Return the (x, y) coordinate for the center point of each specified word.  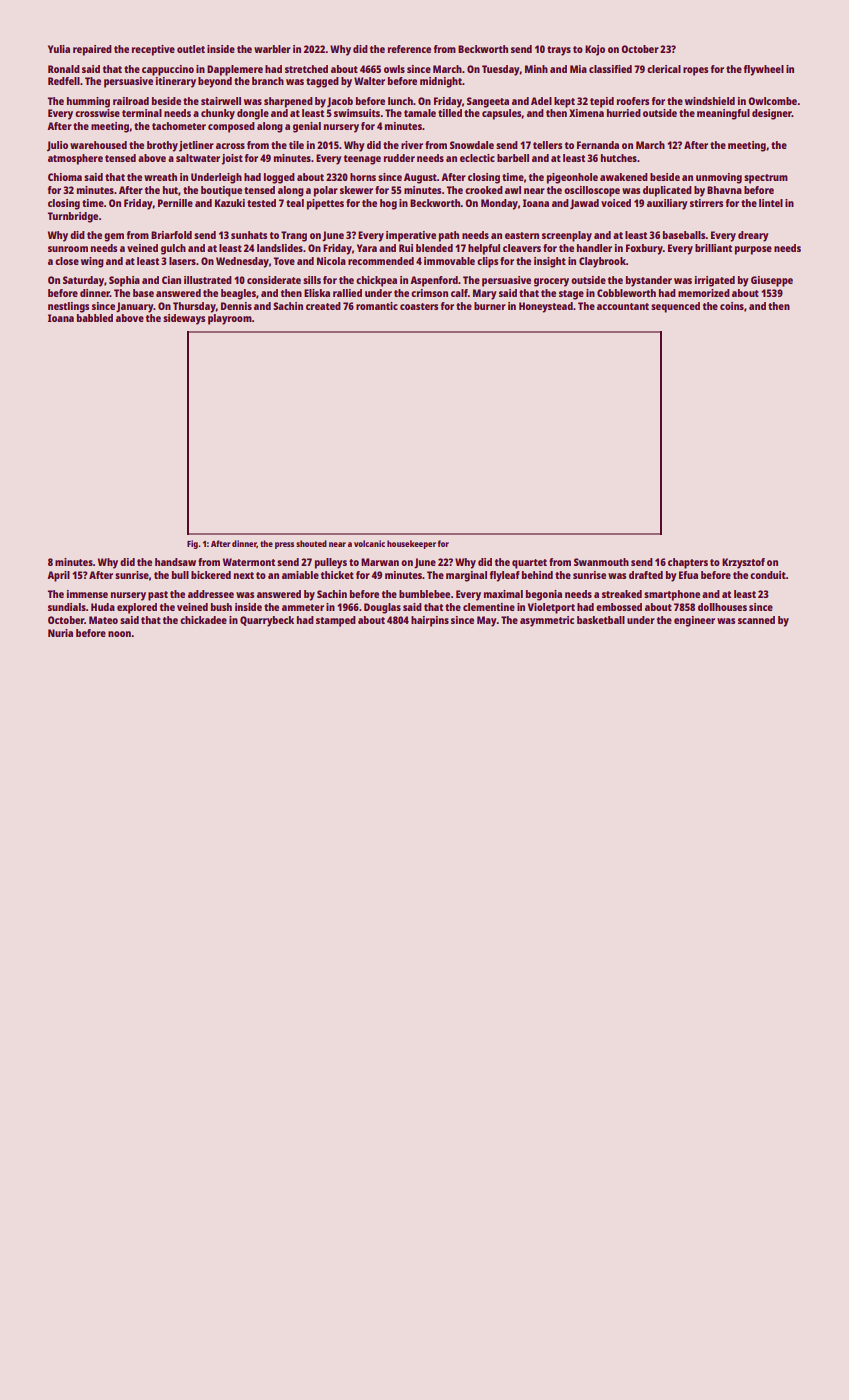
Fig (192, 544)
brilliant (713, 248)
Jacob (340, 102)
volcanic (369, 543)
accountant (623, 306)
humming (88, 102)
